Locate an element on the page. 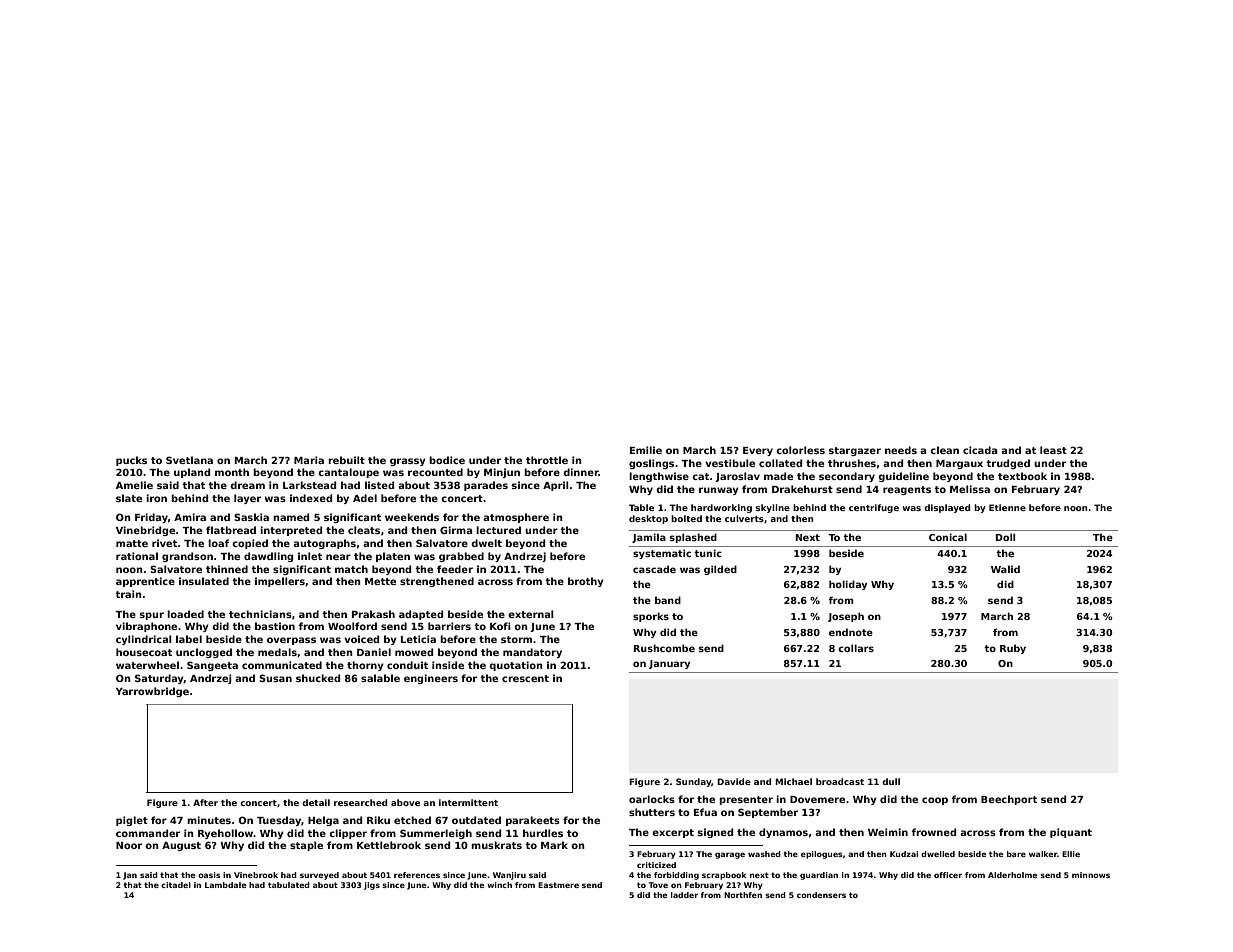 This document has width=1233, height=952. crescent is located at coordinates (525, 678).
